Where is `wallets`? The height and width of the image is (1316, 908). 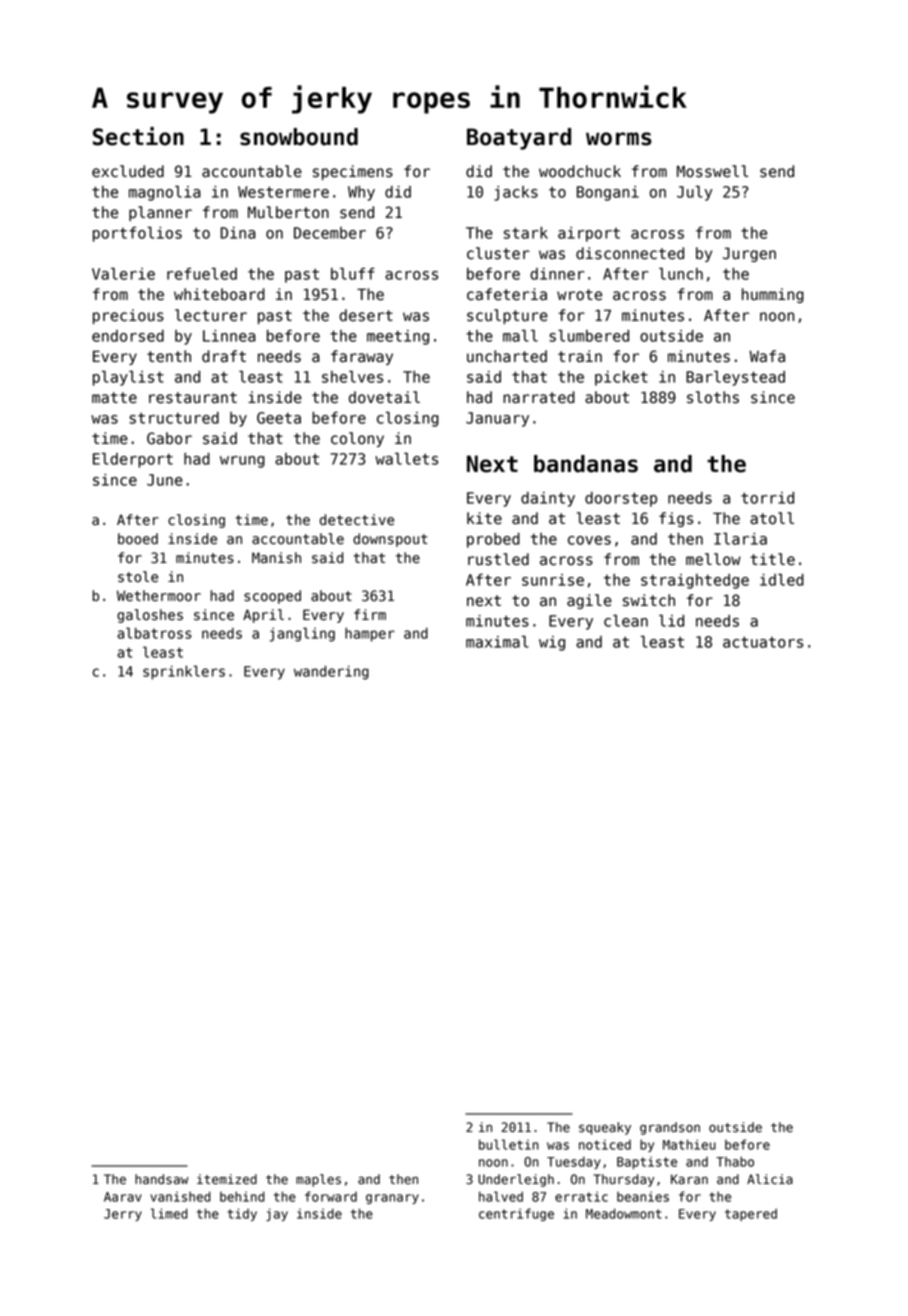
wallets is located at coordinates (406, 459).
